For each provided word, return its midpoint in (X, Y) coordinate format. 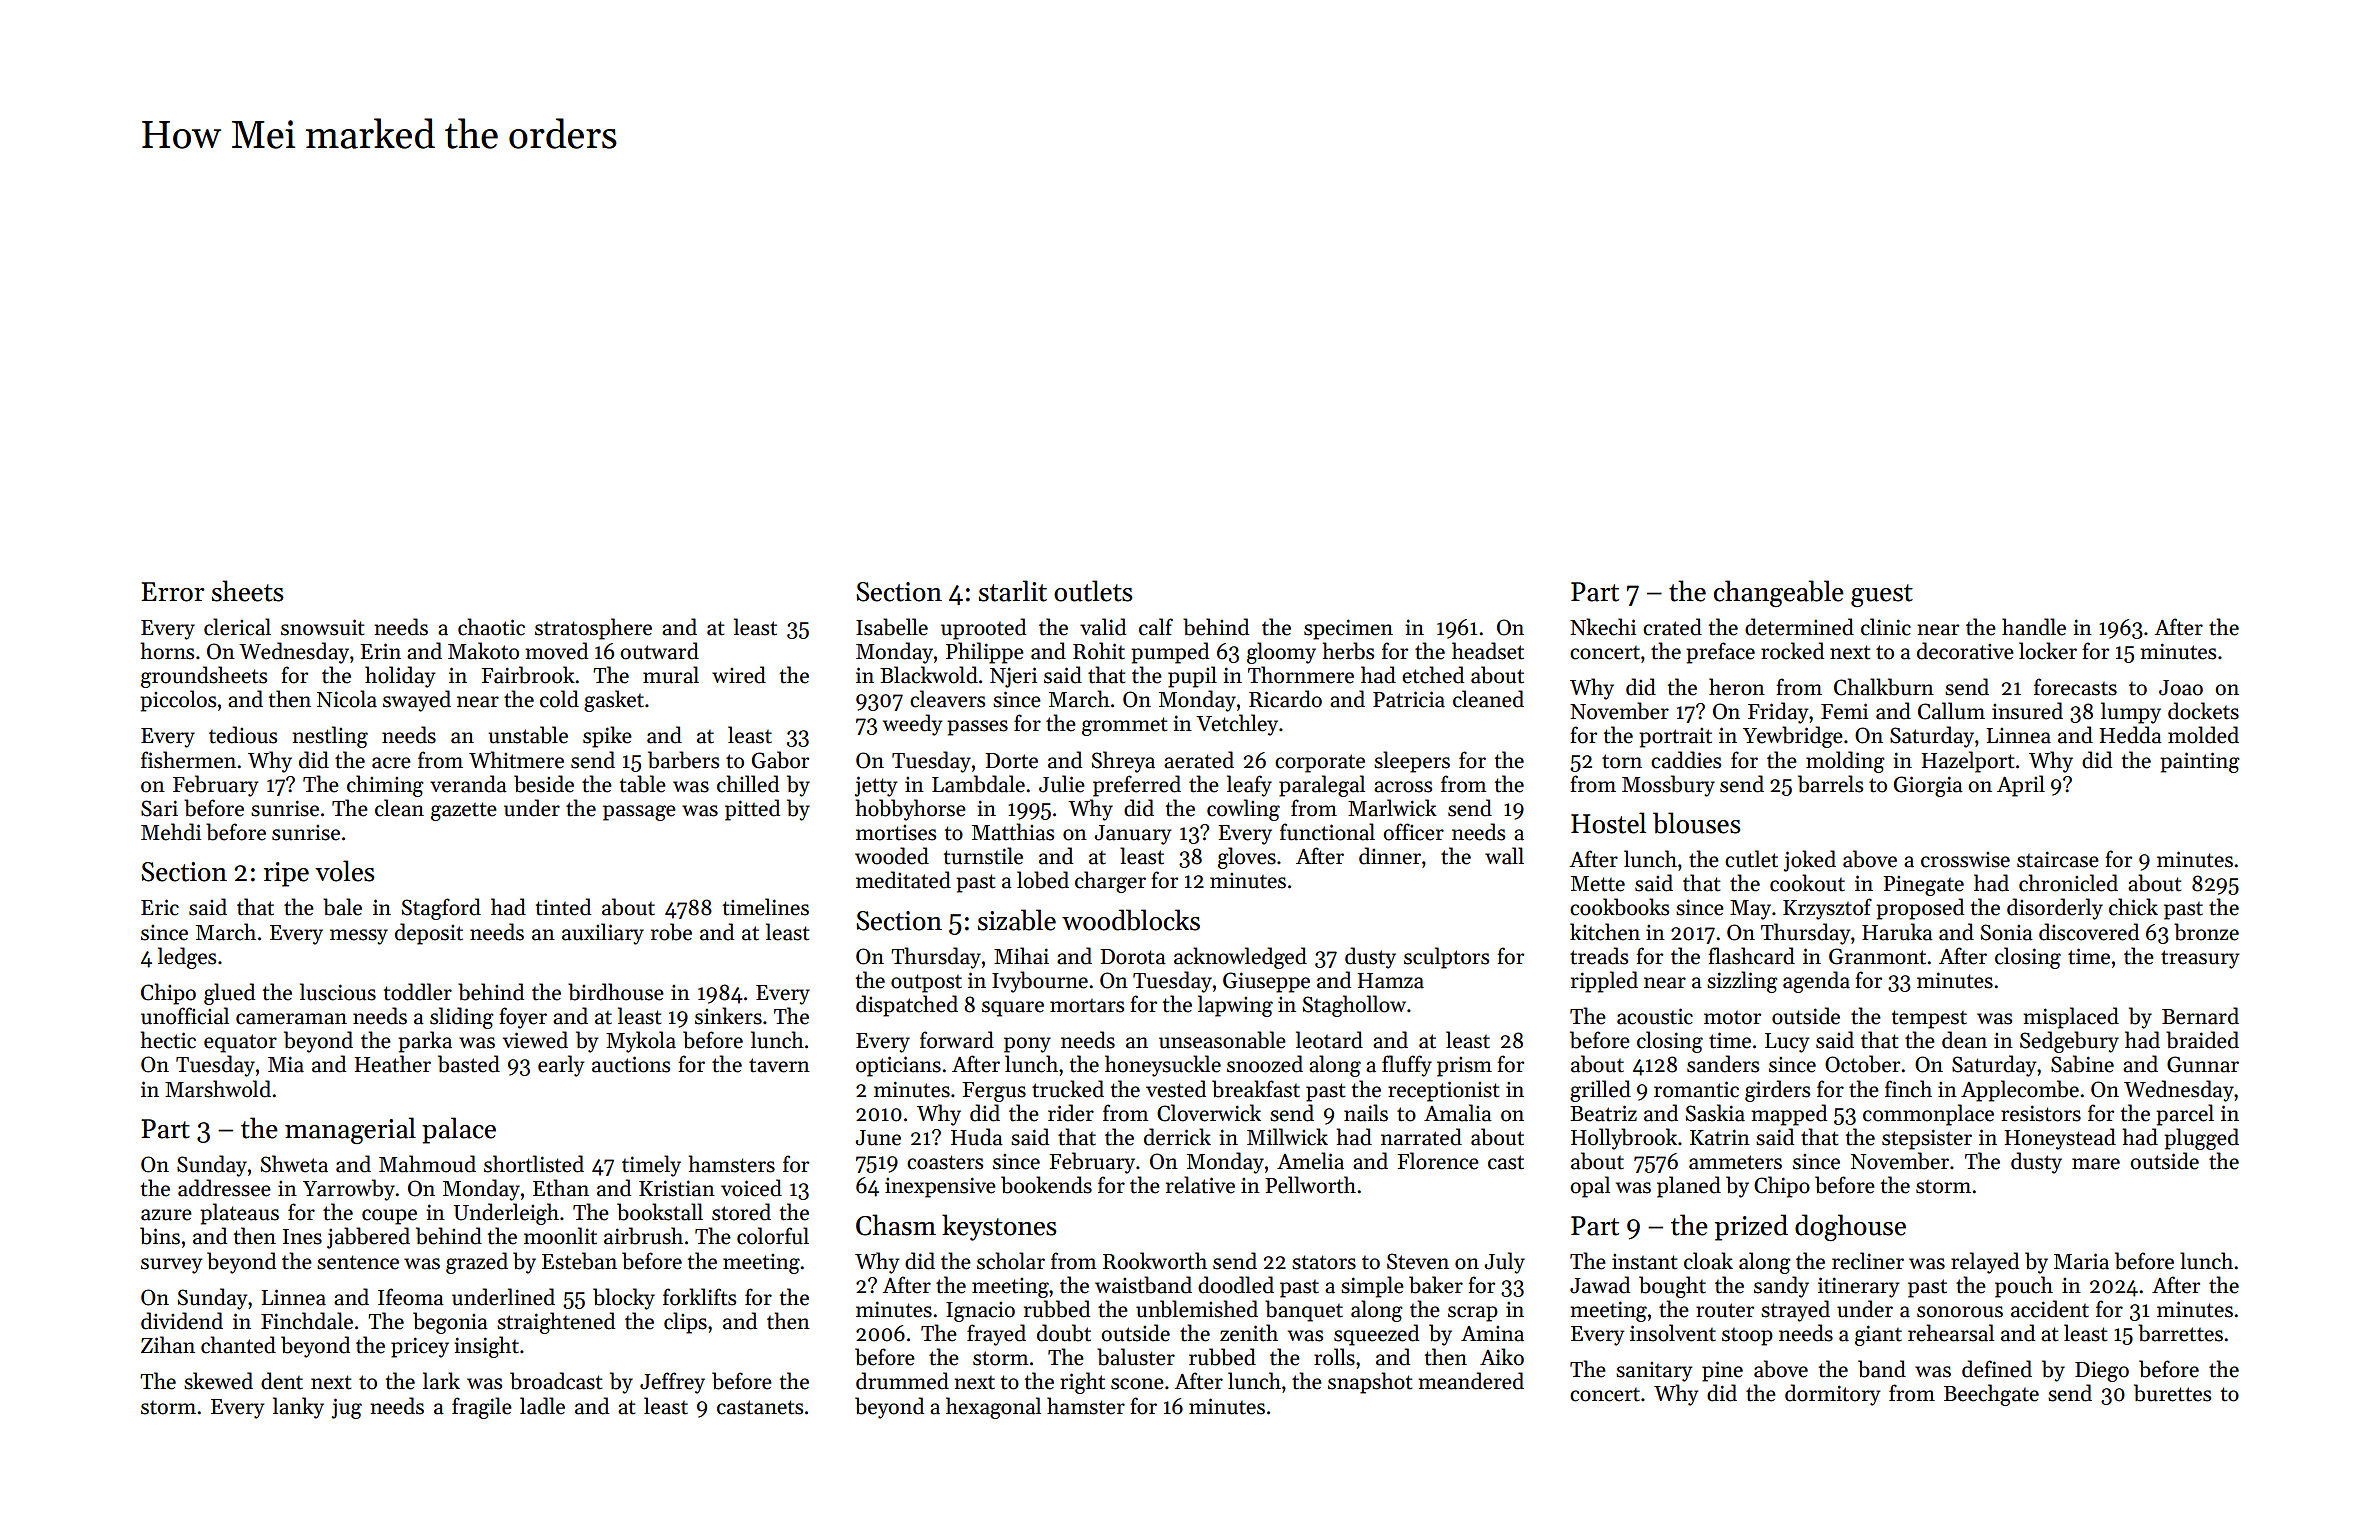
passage (639, 813)
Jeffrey (672, 1383)
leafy (1249, 786)
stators (1324, 1262)
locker (2048, 651)
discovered (2089, 932)
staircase (2058, 859)
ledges (187, 958)
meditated (903, 880)
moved (556, 651)
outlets (1093, 591)
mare (2096, 1164)
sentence (358, 1262)
